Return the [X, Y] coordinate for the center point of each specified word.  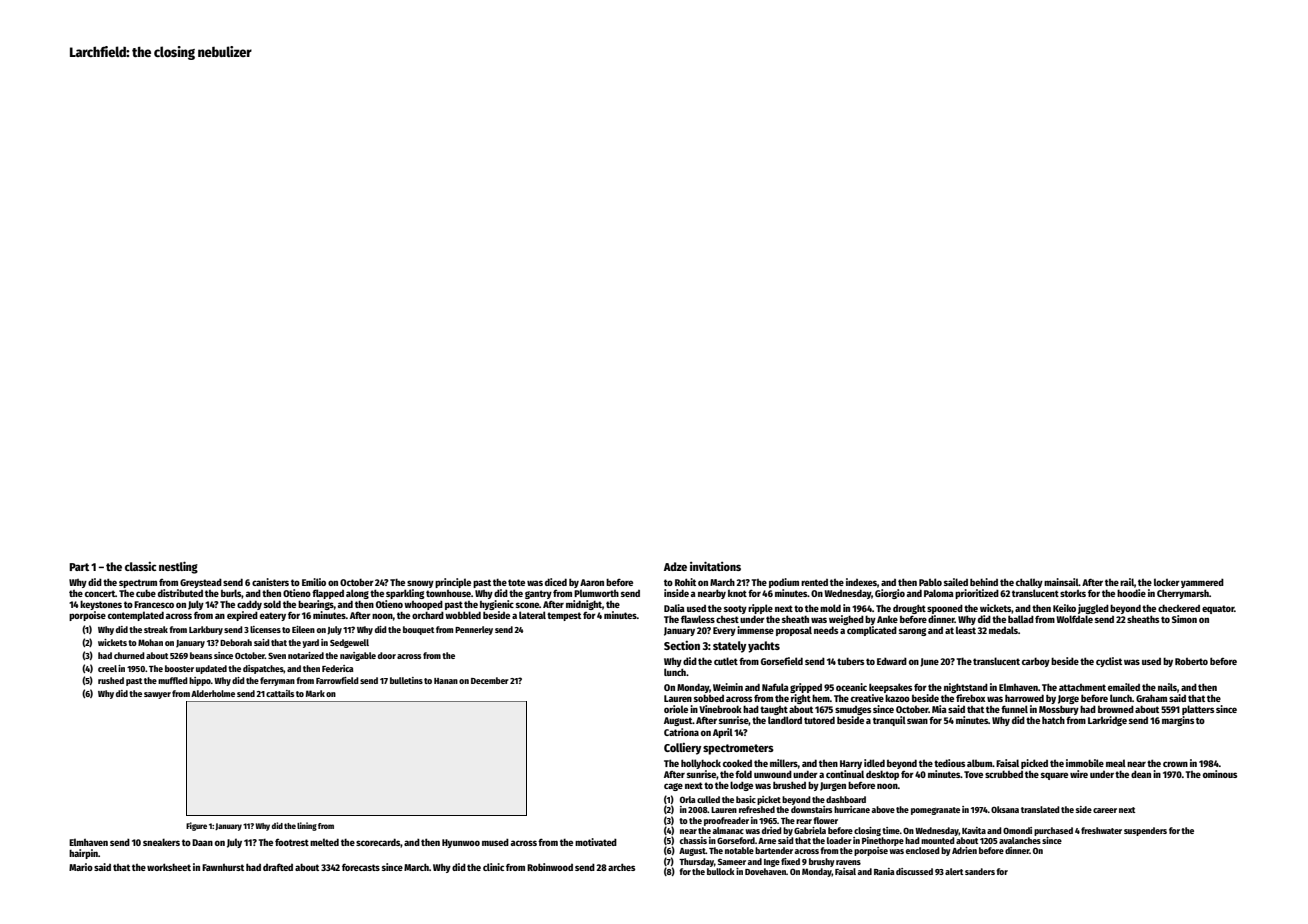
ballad [1021, 619]
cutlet [726, 661]
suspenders [1145, 831]
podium [784, 583]
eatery [273, 616]
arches [622, 867]
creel [107, 668]
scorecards [378, 842]
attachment [1082, 687]
